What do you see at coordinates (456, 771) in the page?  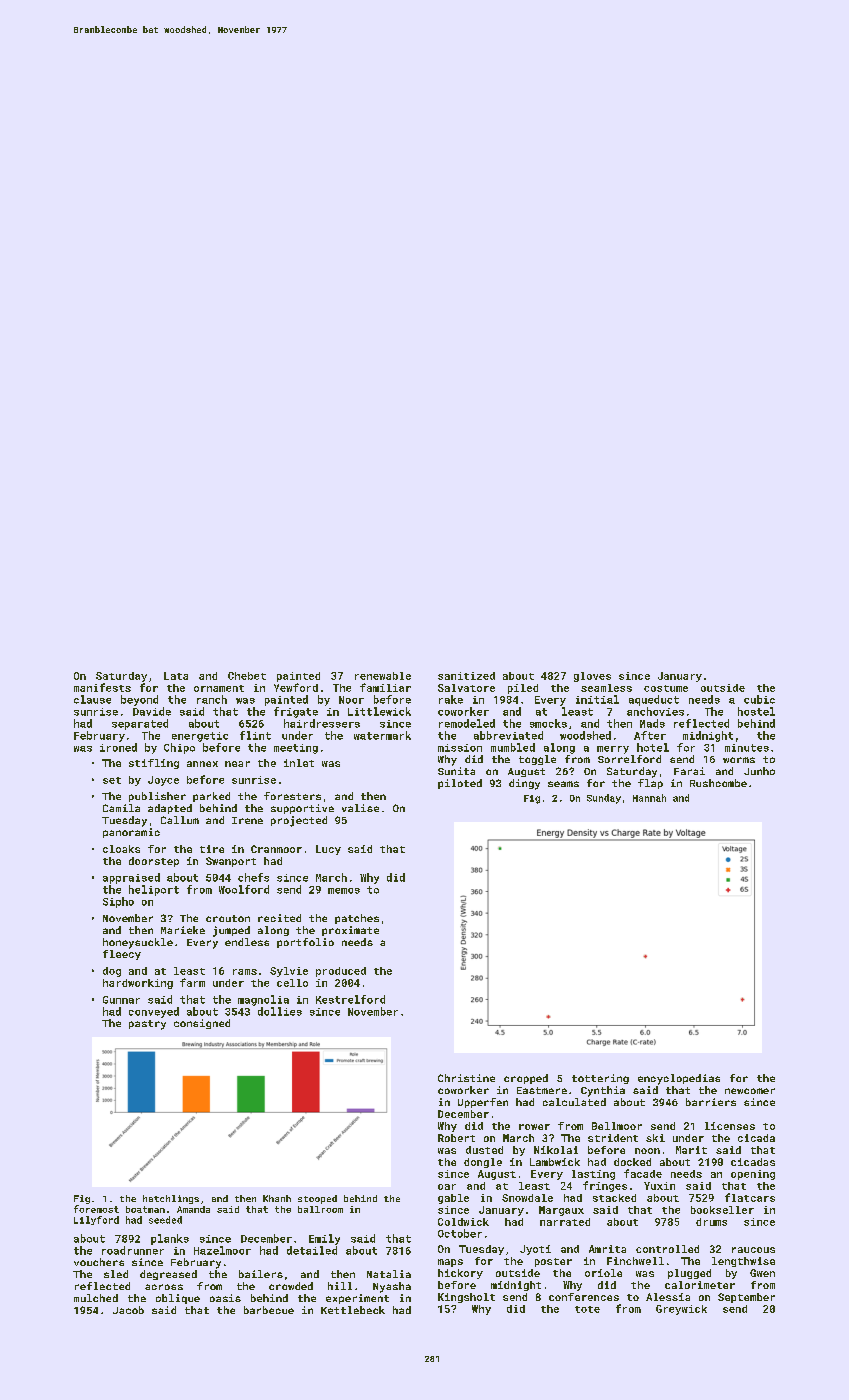 I see `Sunita` at bounding box center [456, 771].
